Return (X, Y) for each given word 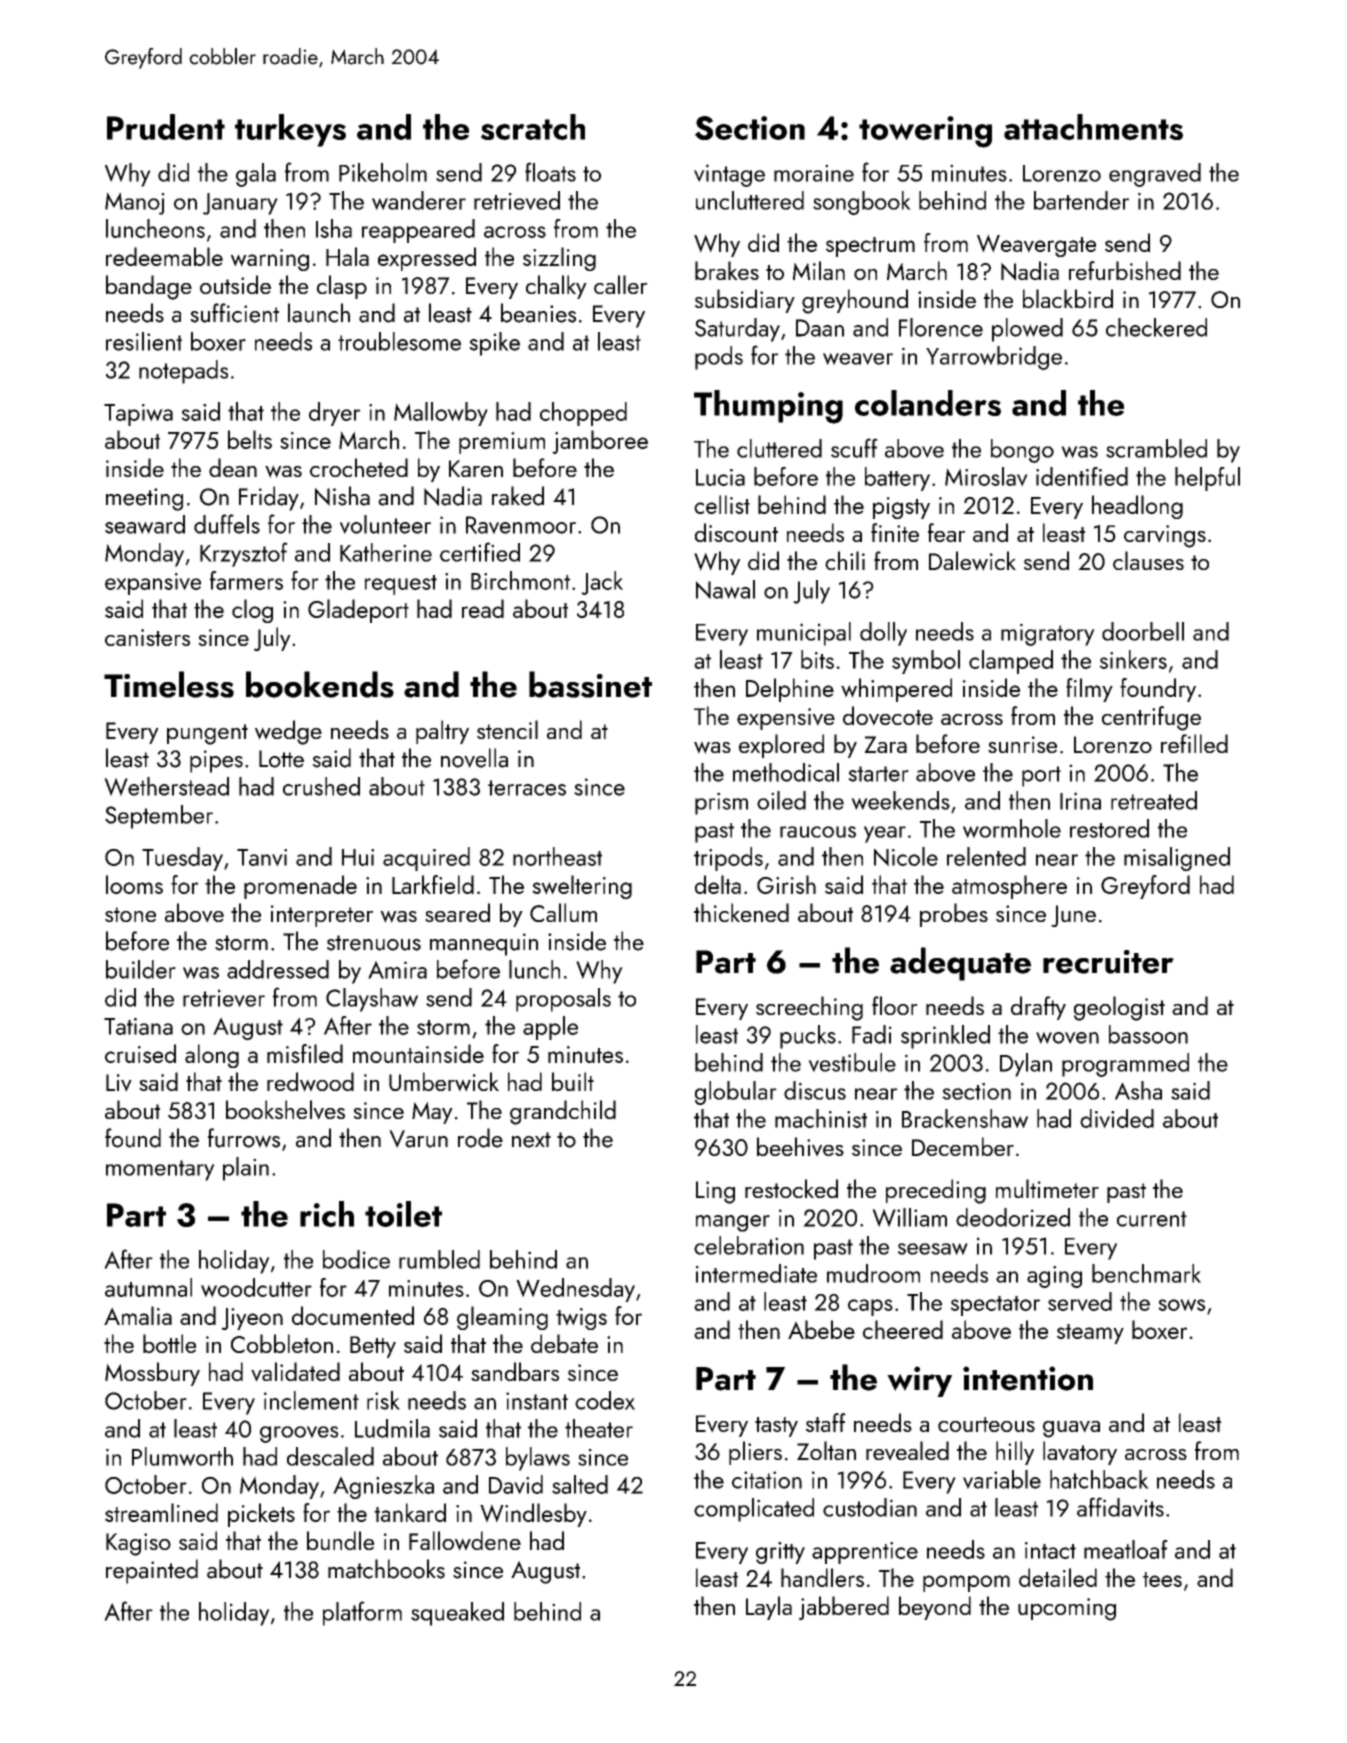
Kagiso (138, 1544)
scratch (533, 127)
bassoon (1148, 1034)
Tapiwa (138, 415)
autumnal (148, 1287)
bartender (1081, 200)
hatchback (1099, 1479)
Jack (602, 583)
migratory (1048, 634)
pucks (808, 1037)
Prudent (166, 127)
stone (130, 914)
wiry (919, 1381)
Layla (769, 1608)
